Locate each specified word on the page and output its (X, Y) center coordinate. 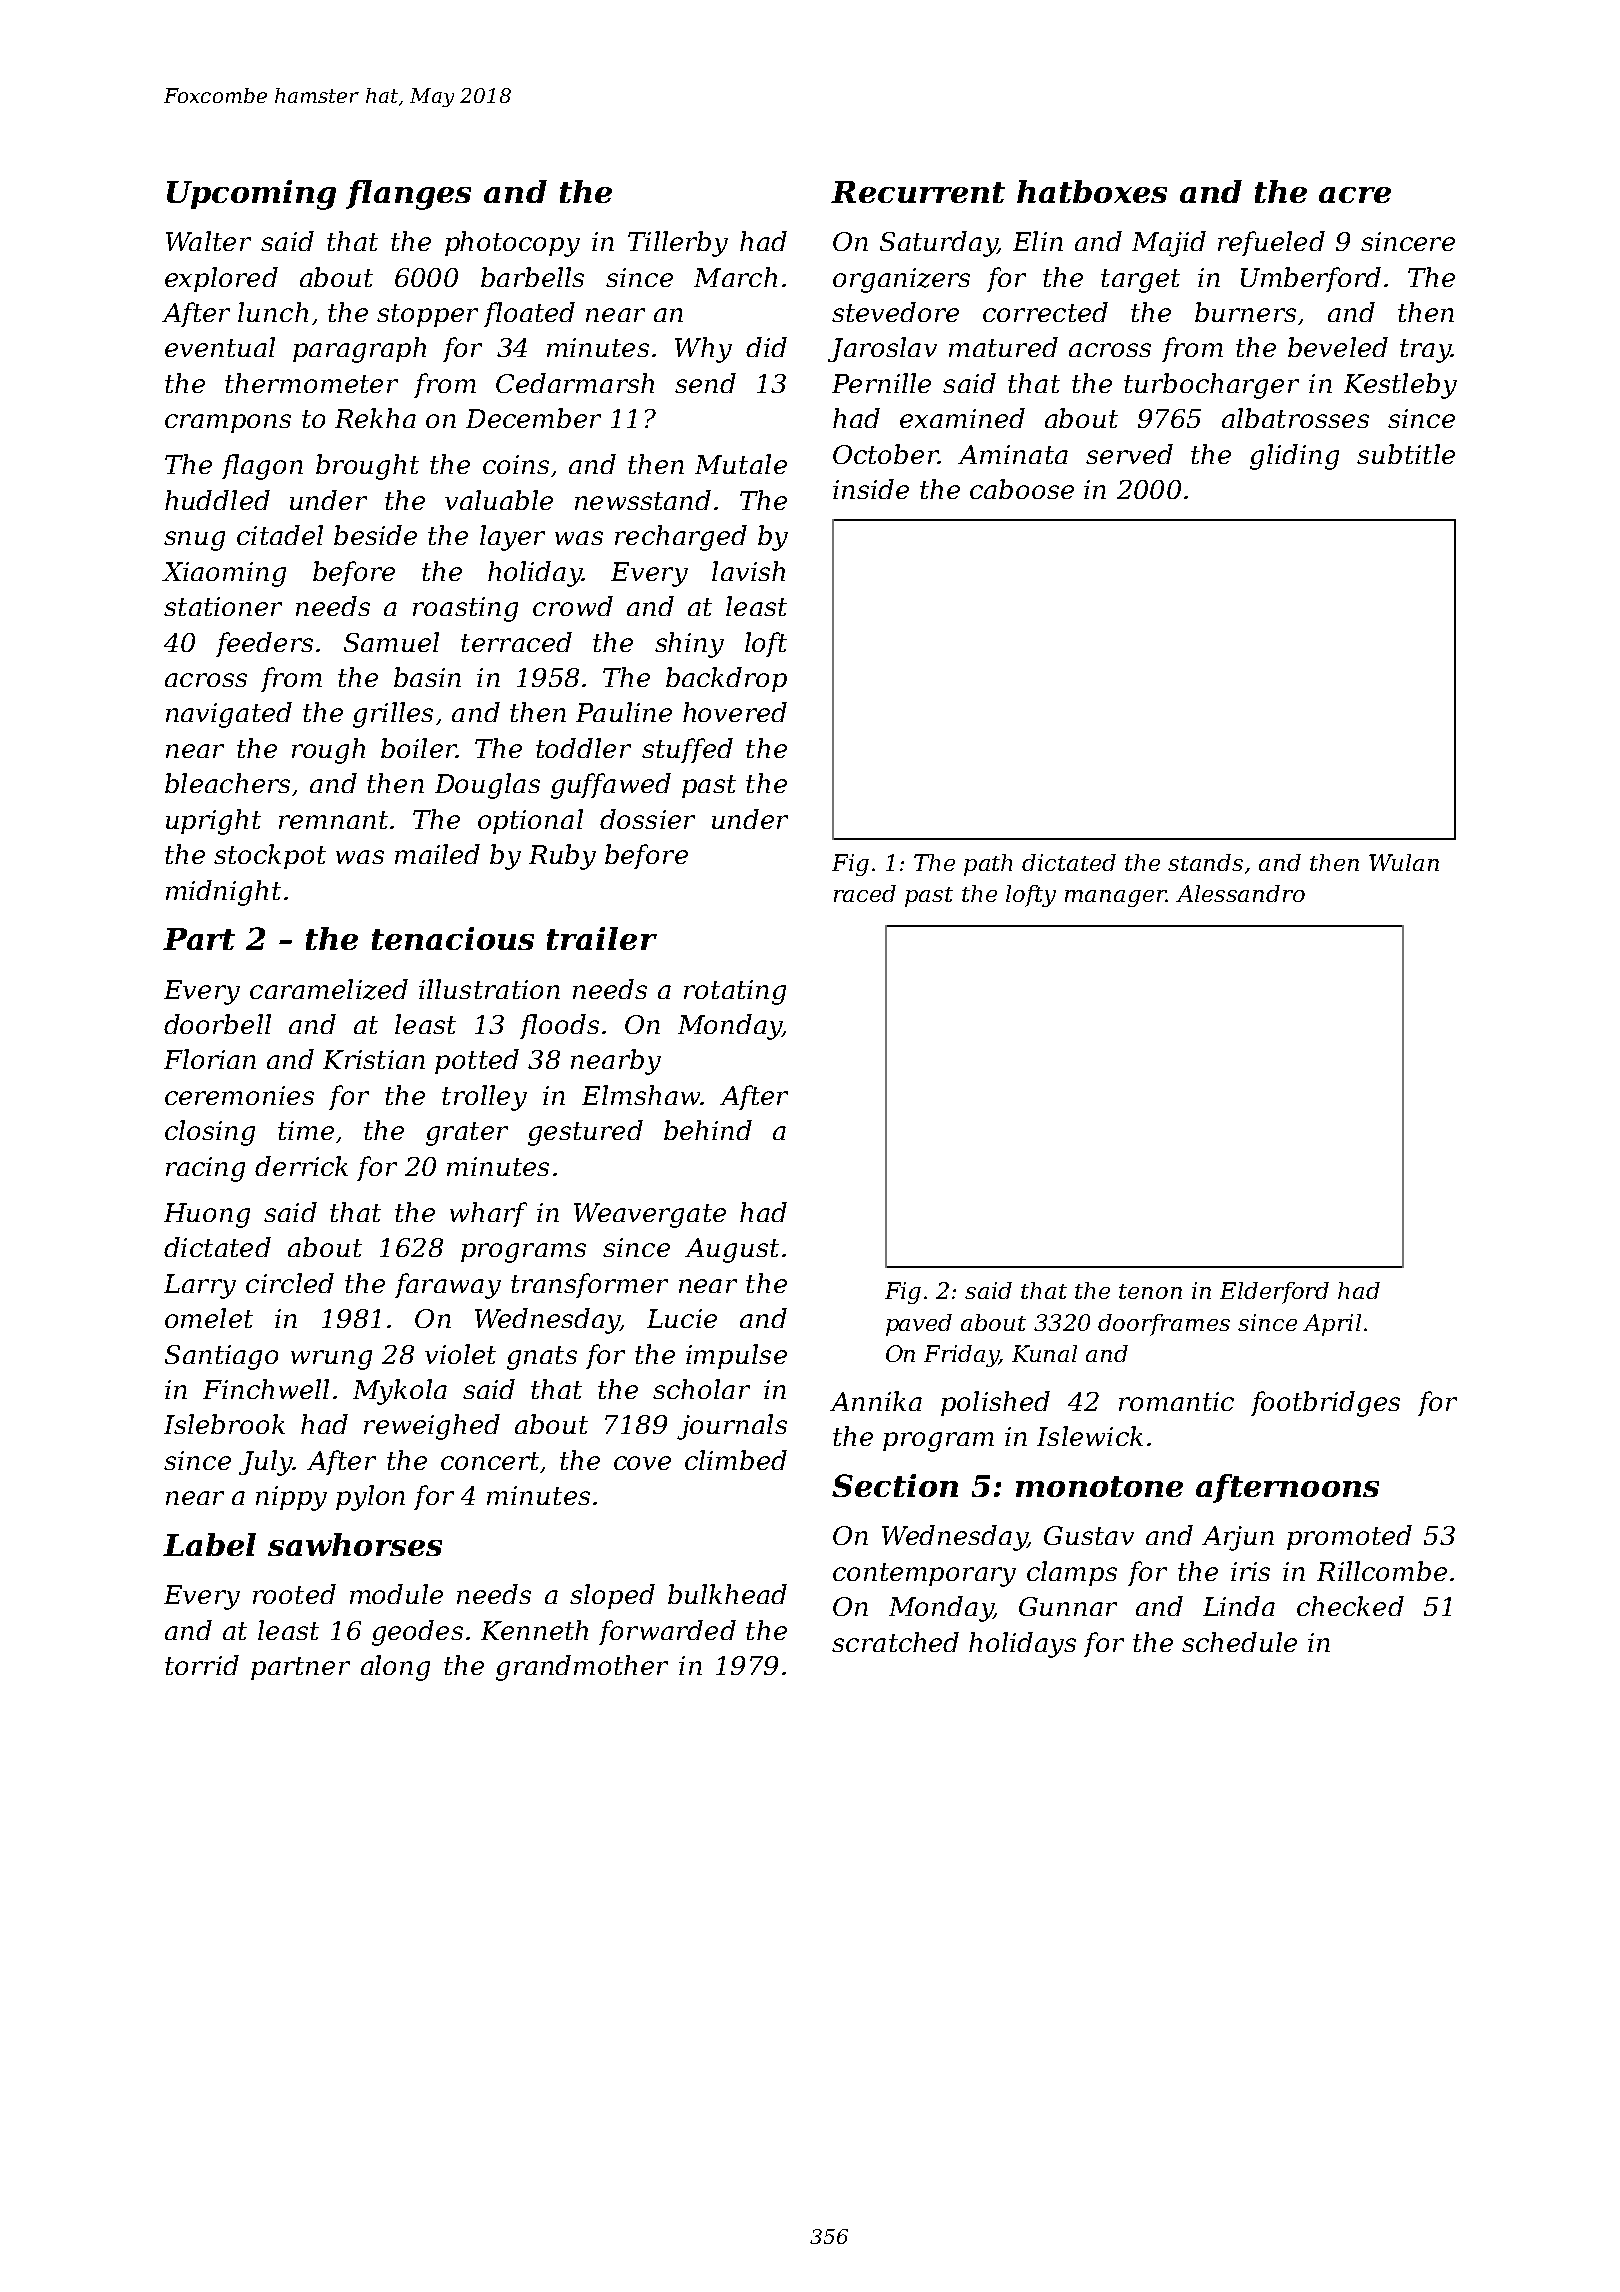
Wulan (1404, 862)
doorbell (217, 1024)
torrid (202, 1665)
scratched (895, 1642)
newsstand (643, 500)
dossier (647, 819)
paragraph (359, 350)
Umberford (1311, 279)
